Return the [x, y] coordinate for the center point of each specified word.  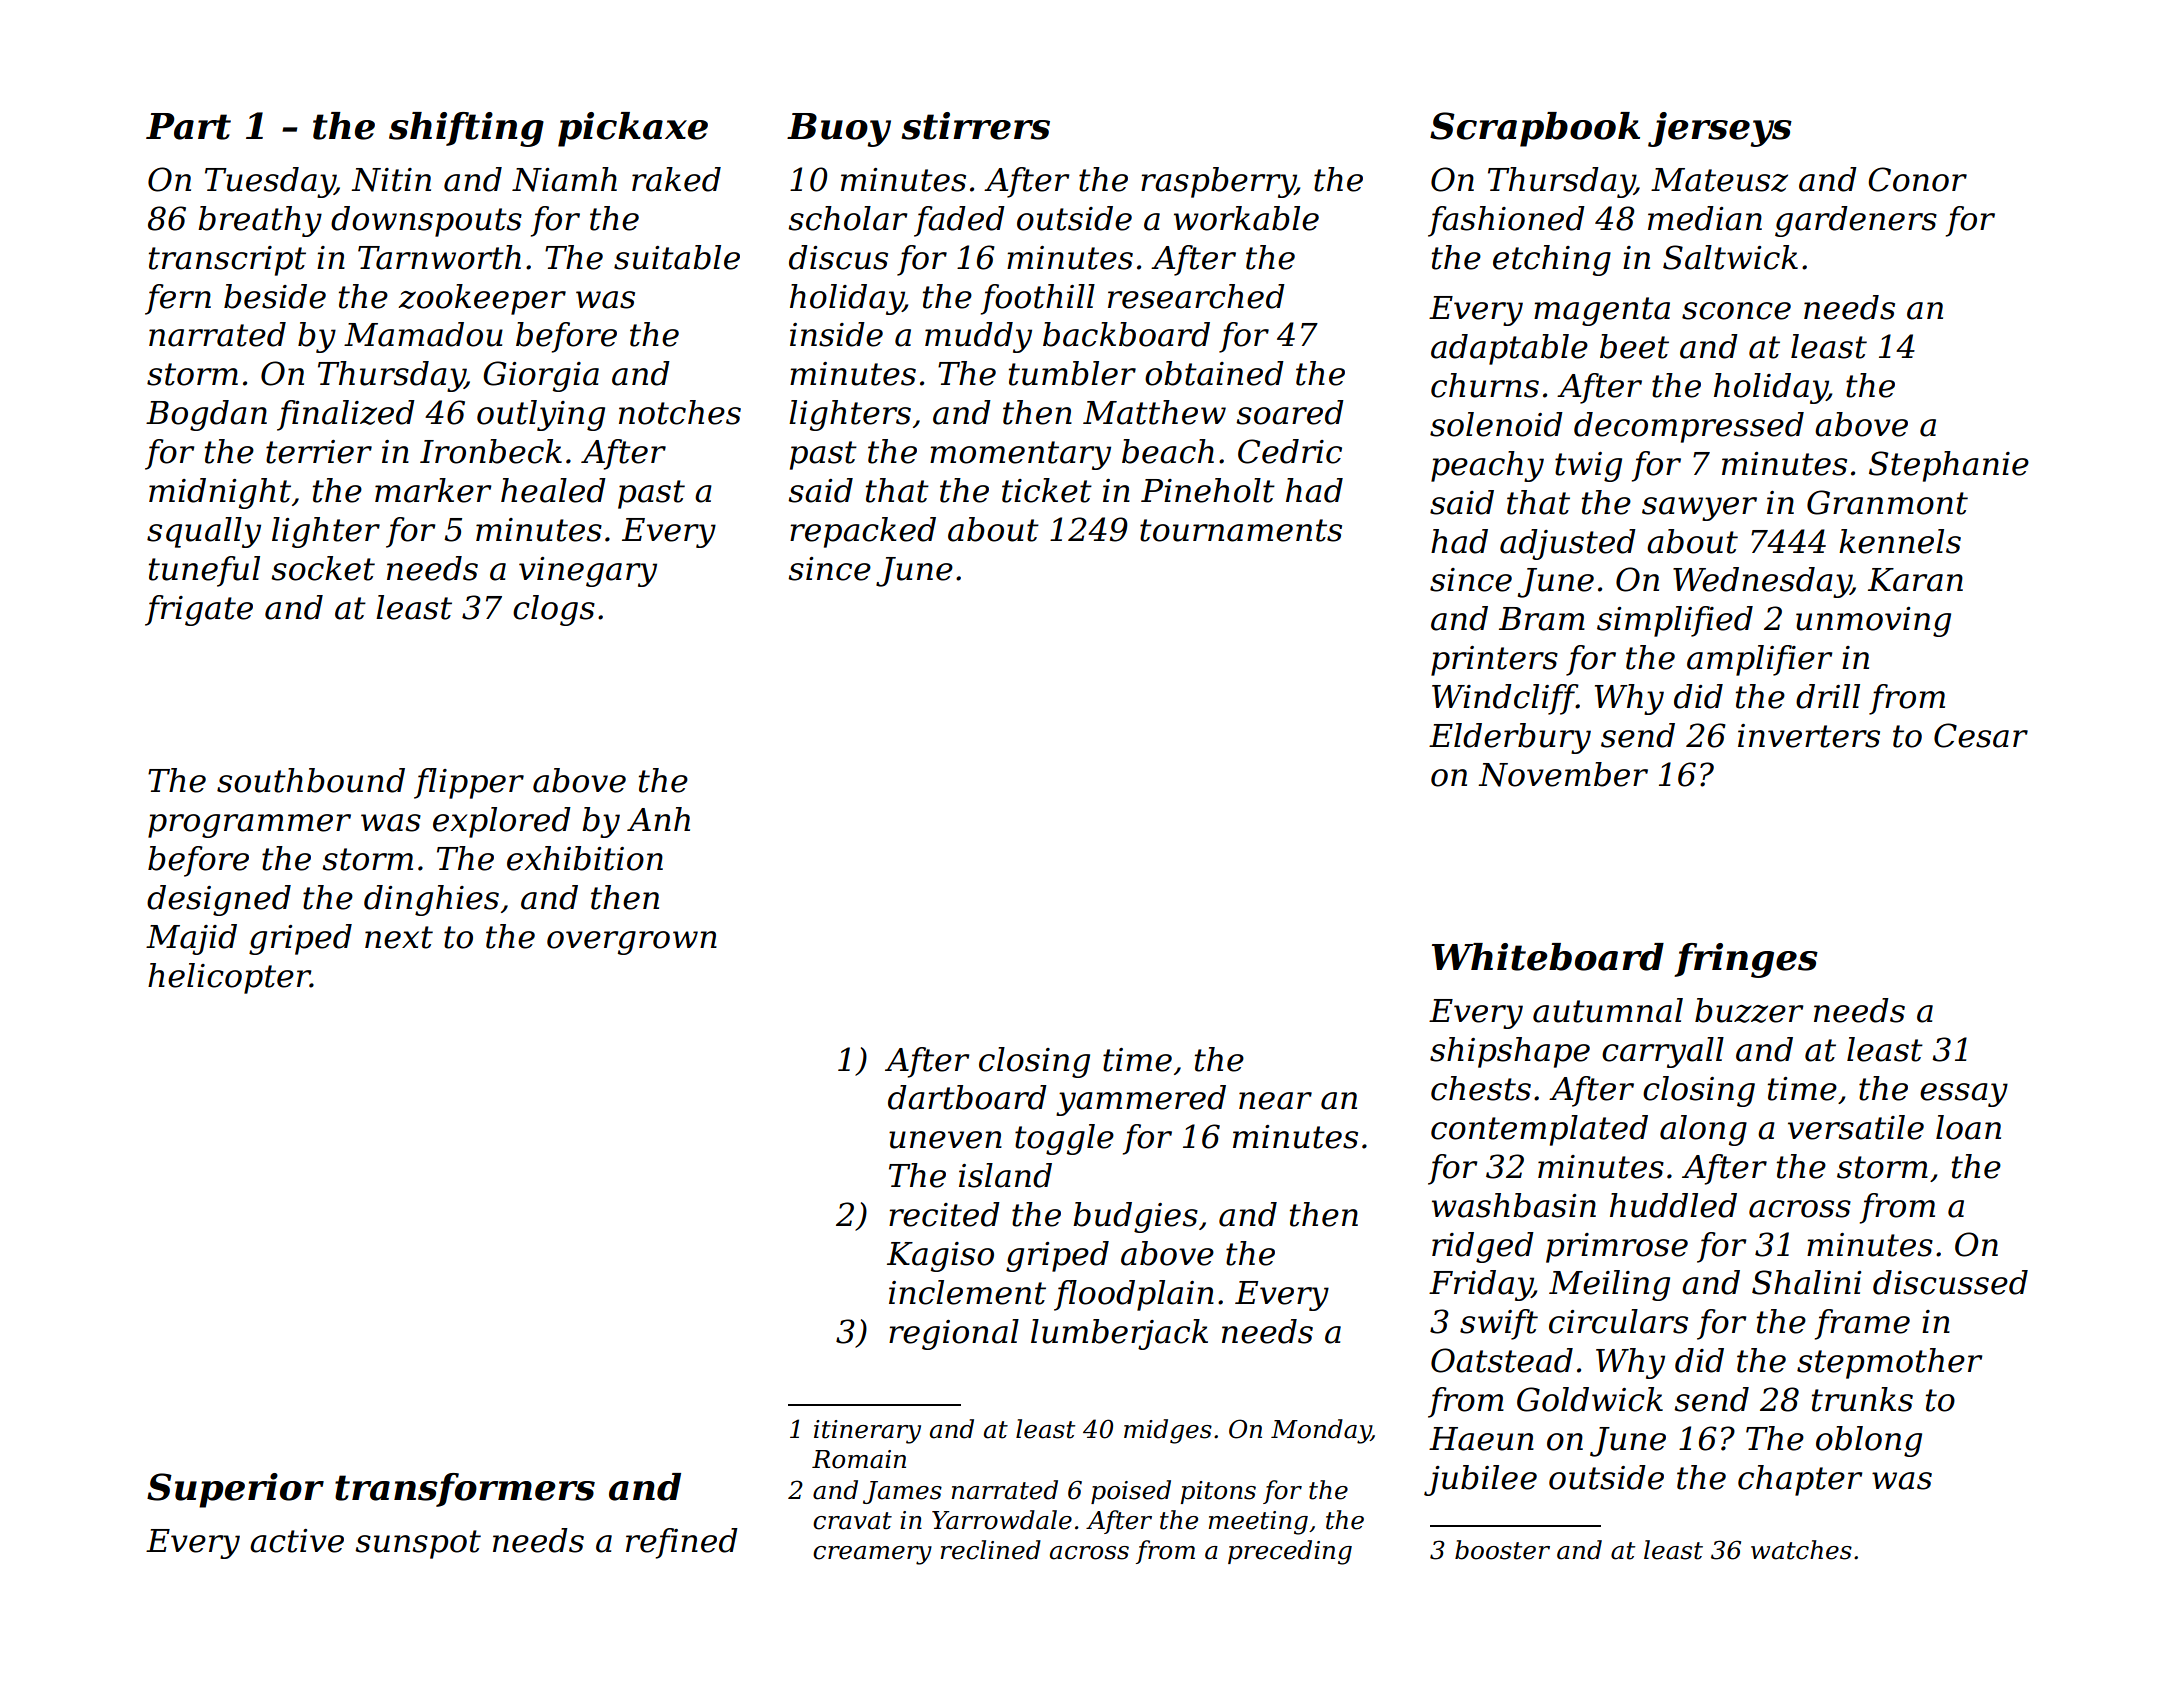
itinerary [867, 1432]
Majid [191, 939]
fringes [1746, 960]
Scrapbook [1535, 129]
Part [188, 126]
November [1563, 774]
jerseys [1720, 129]
